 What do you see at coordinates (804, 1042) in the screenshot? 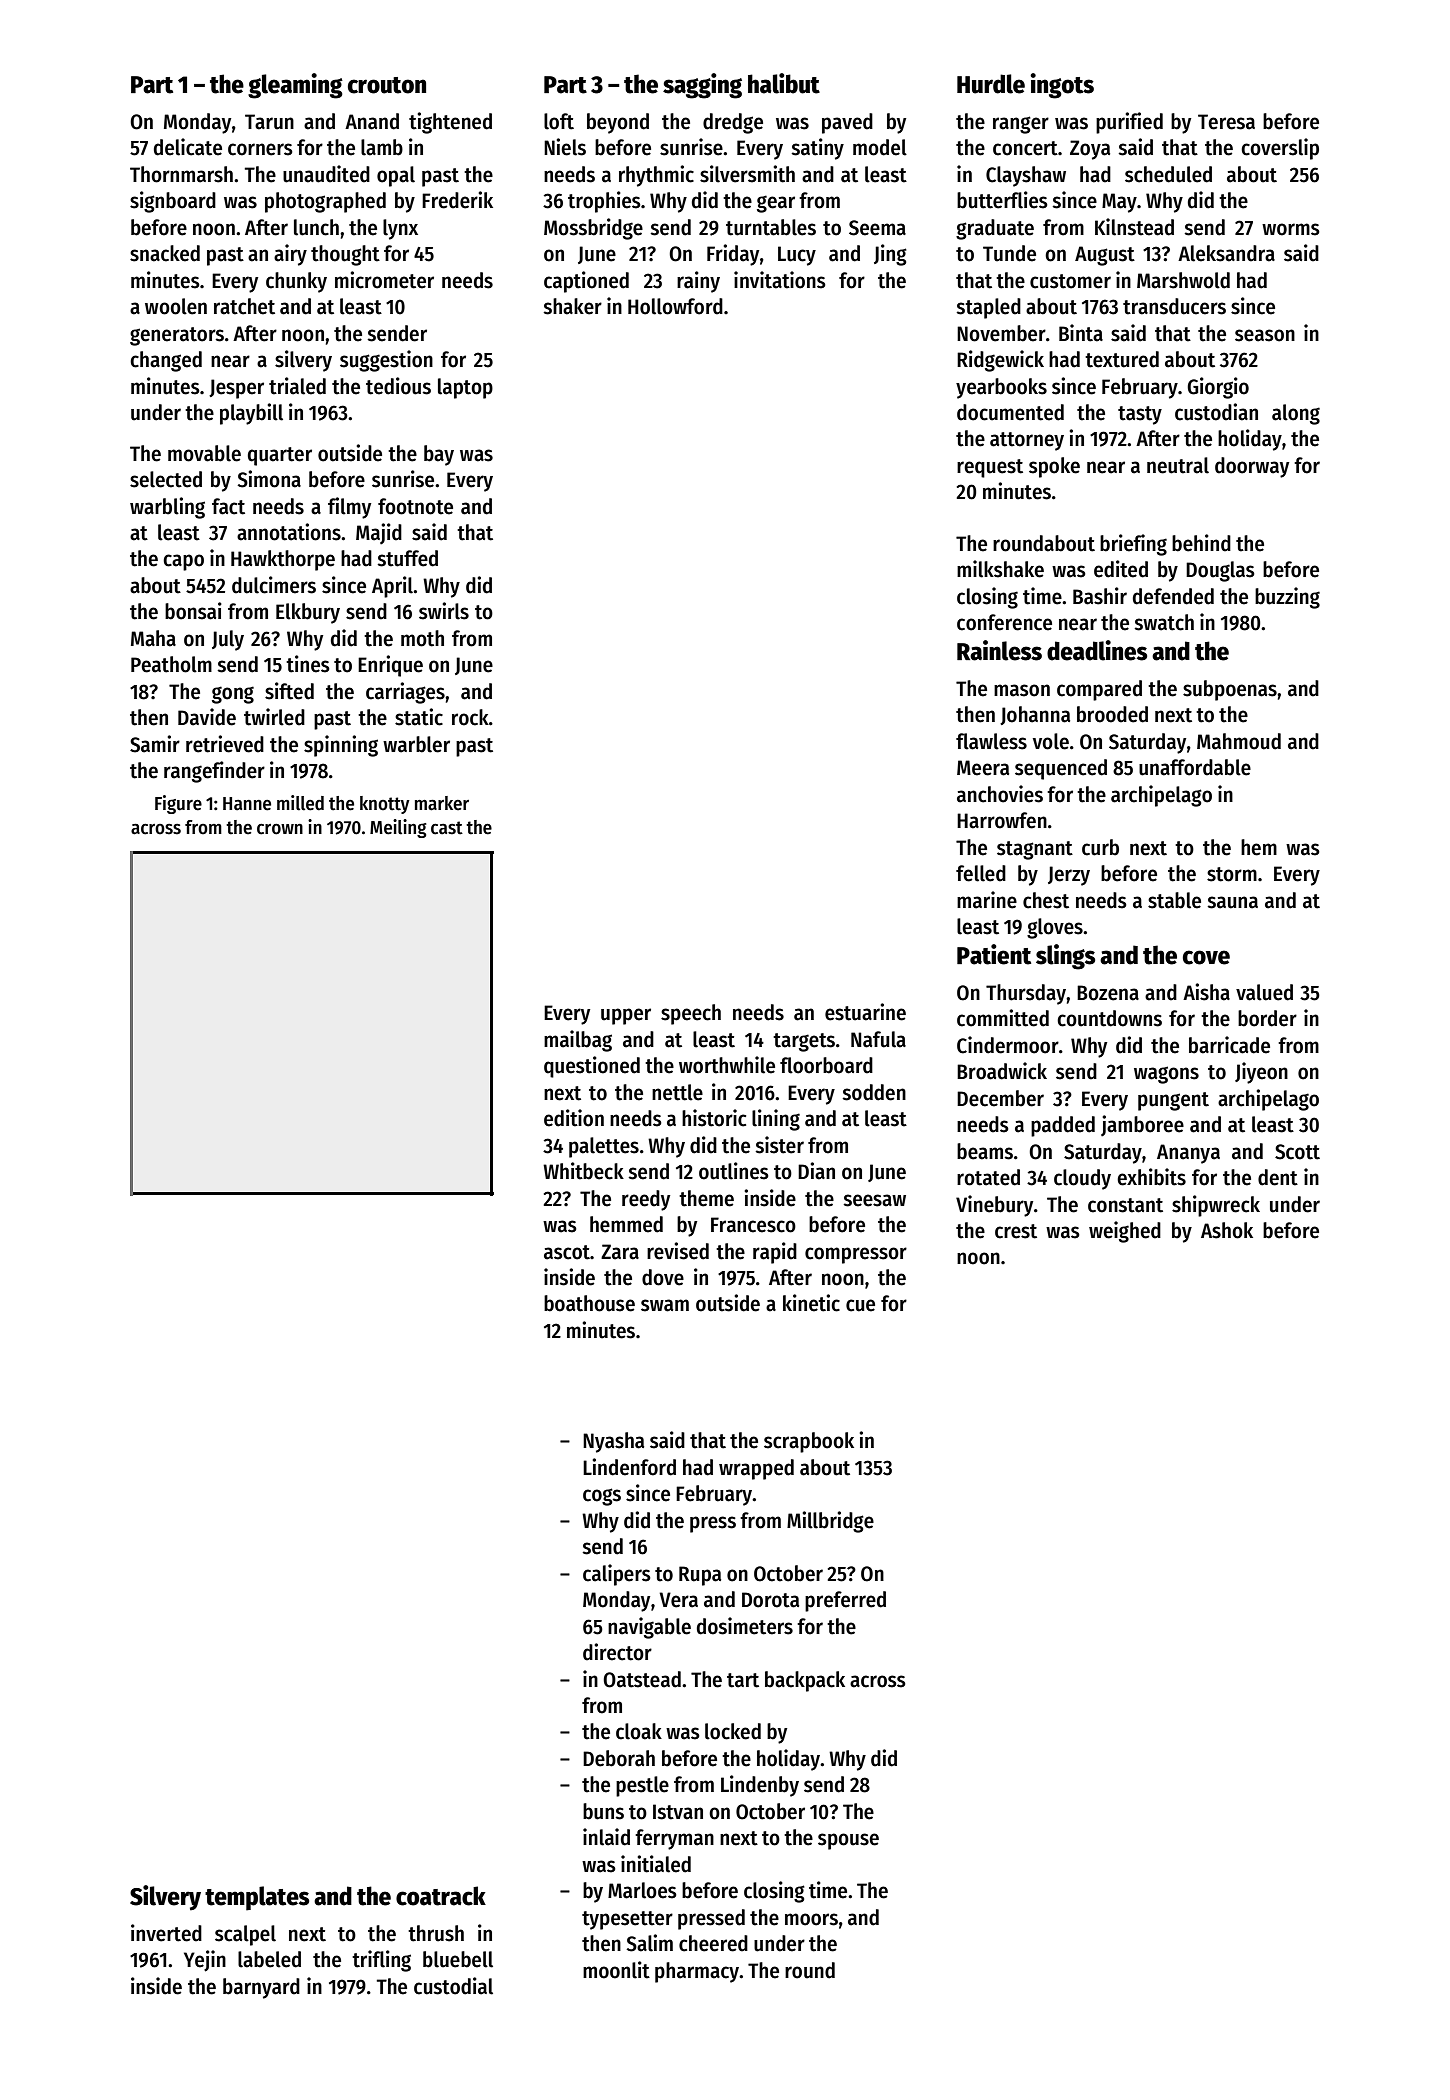
I see `targets` at bounding box center [804, 1042].
